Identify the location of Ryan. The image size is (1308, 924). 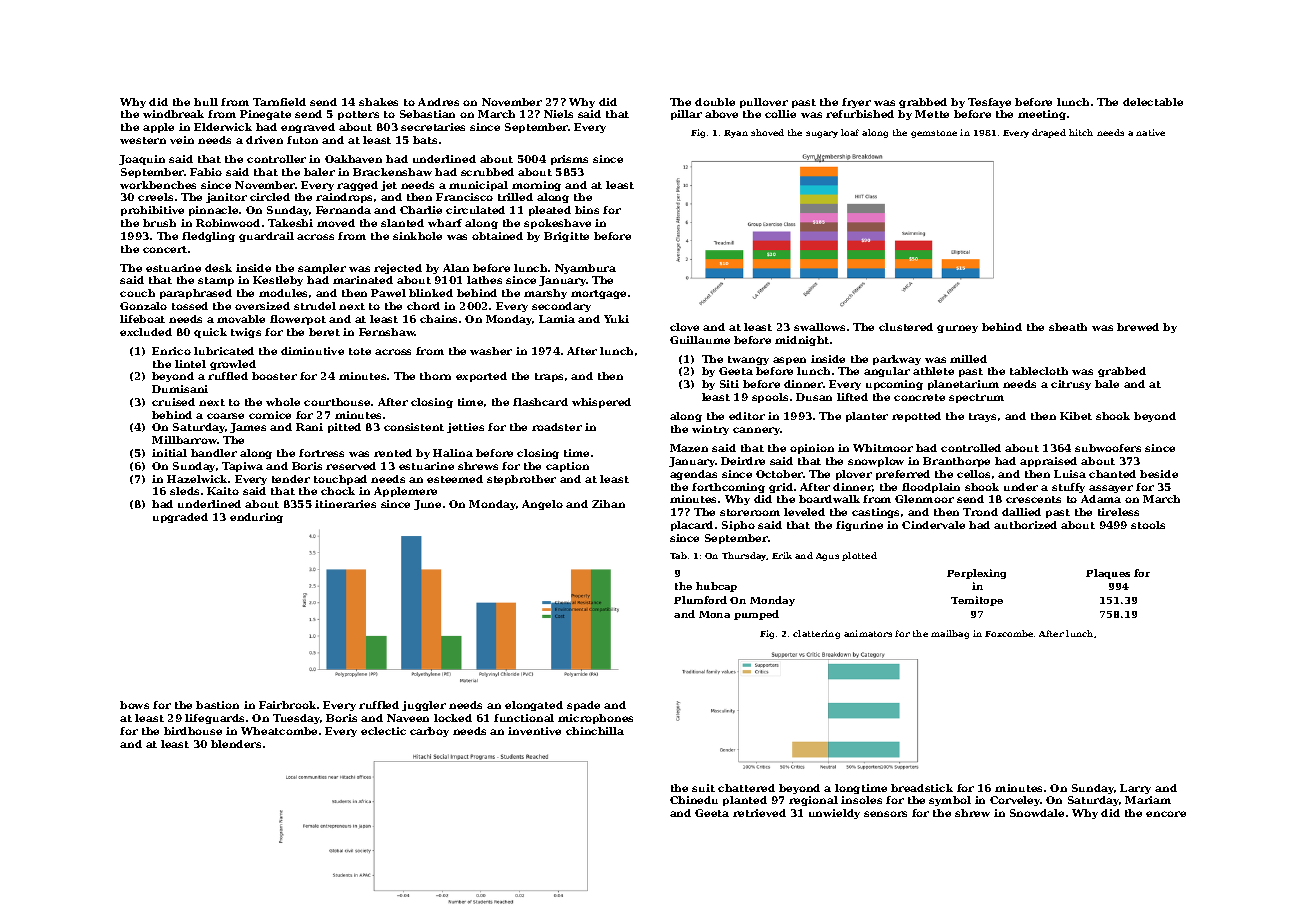
(736, 134).
